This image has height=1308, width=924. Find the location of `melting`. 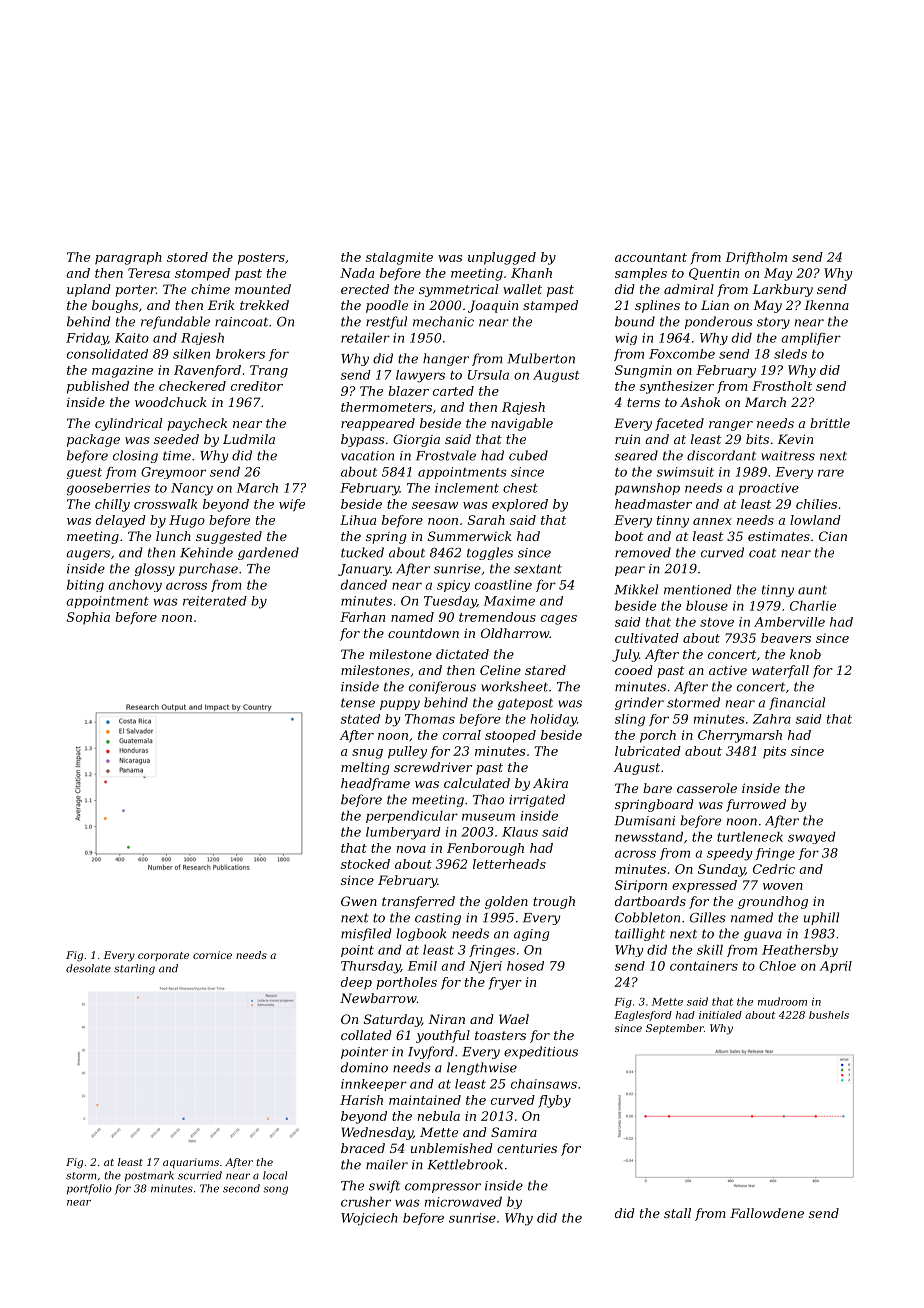

melting is located at coordinates (365, 768).
